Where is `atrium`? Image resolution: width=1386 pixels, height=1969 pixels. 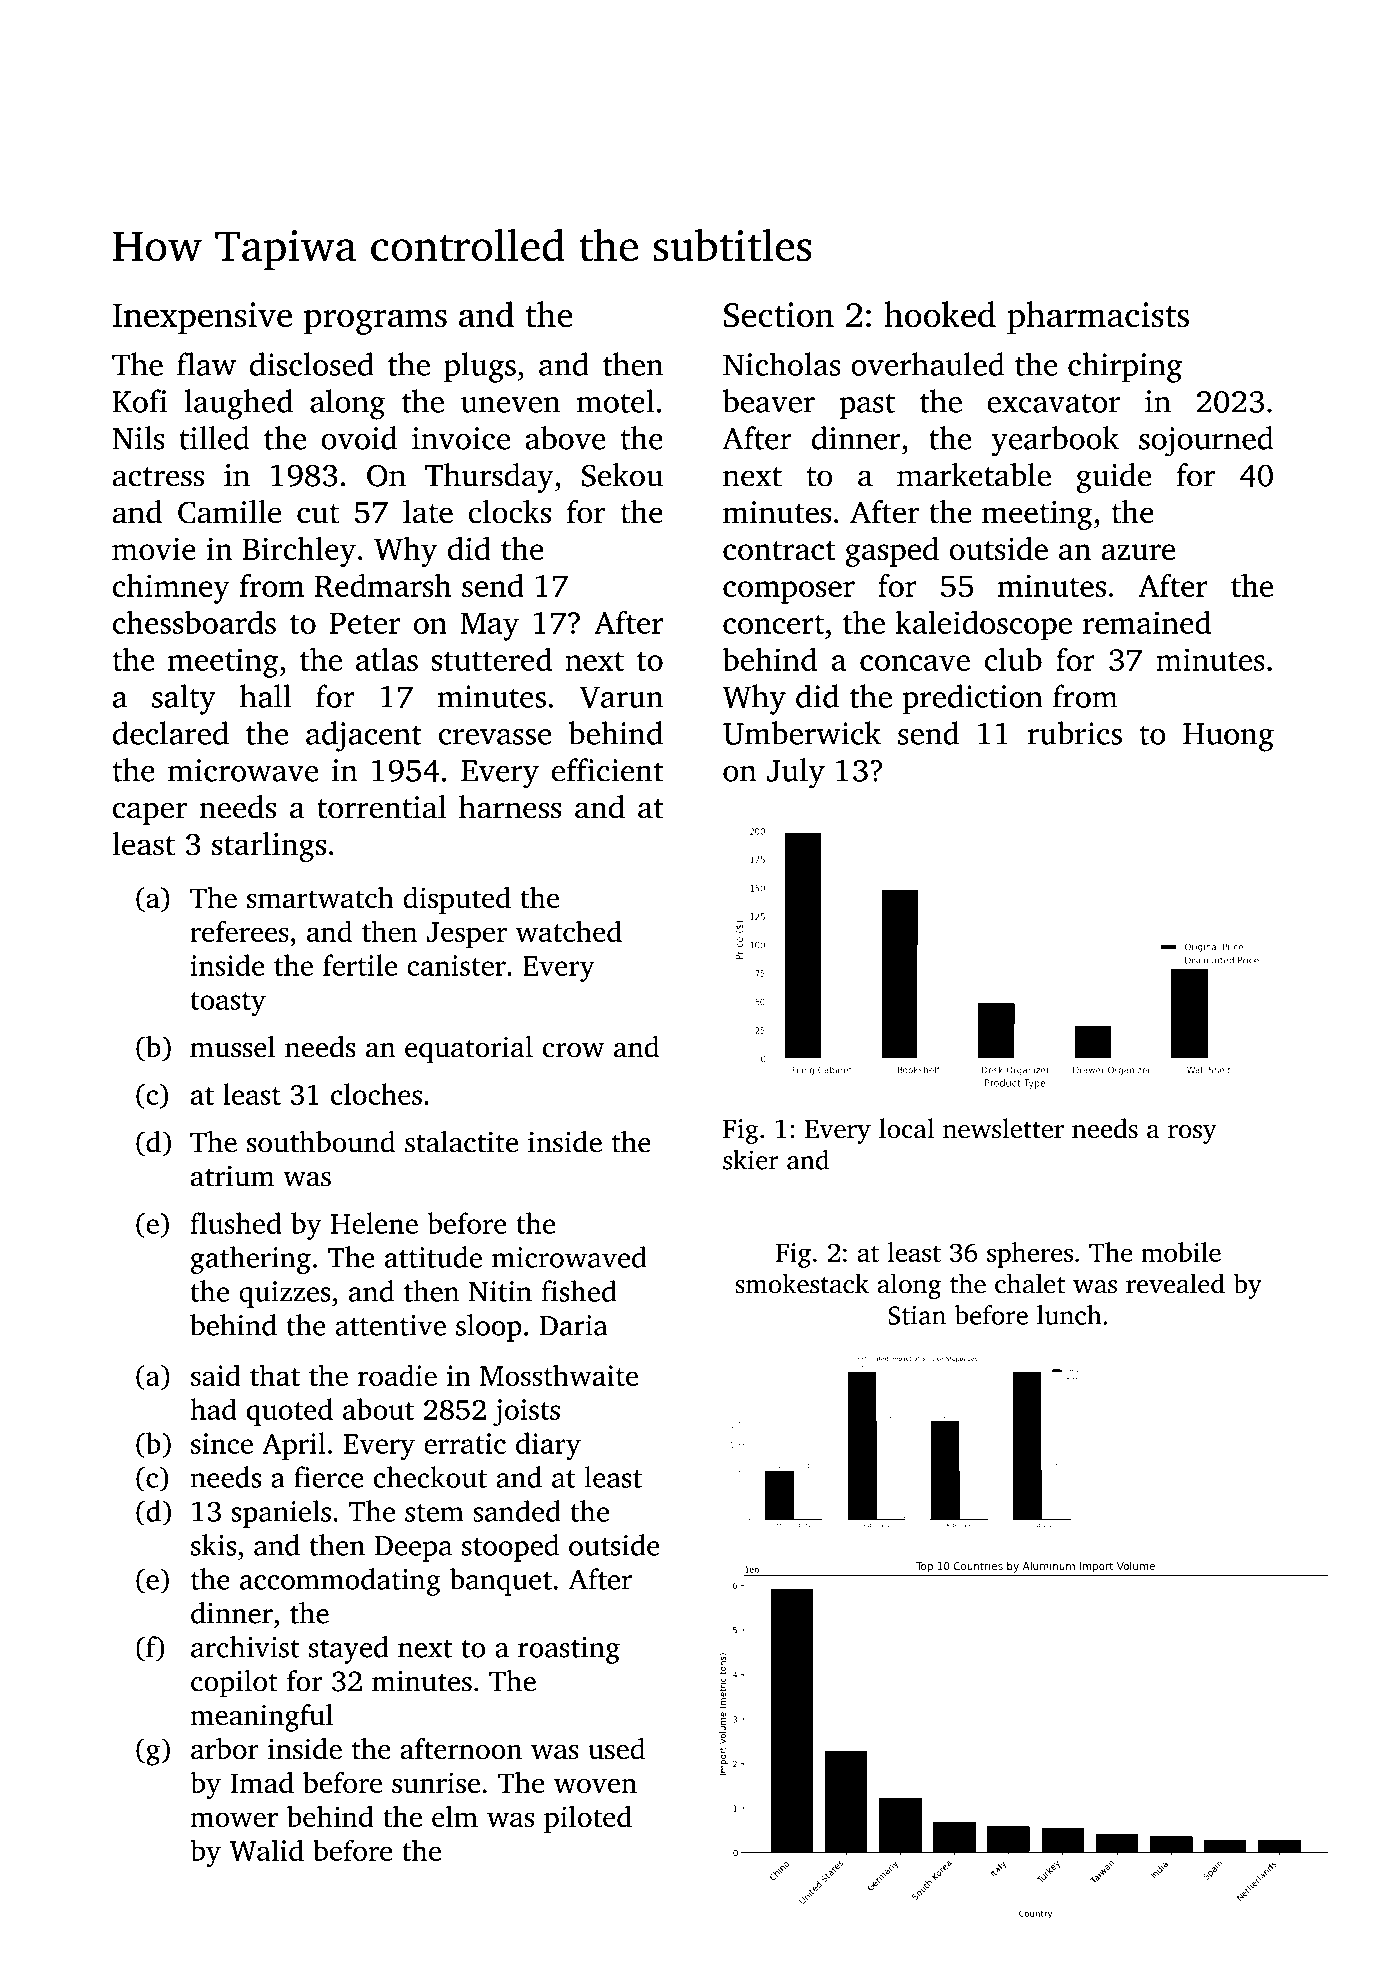 atrium is located at coordinates (232, 1176).
